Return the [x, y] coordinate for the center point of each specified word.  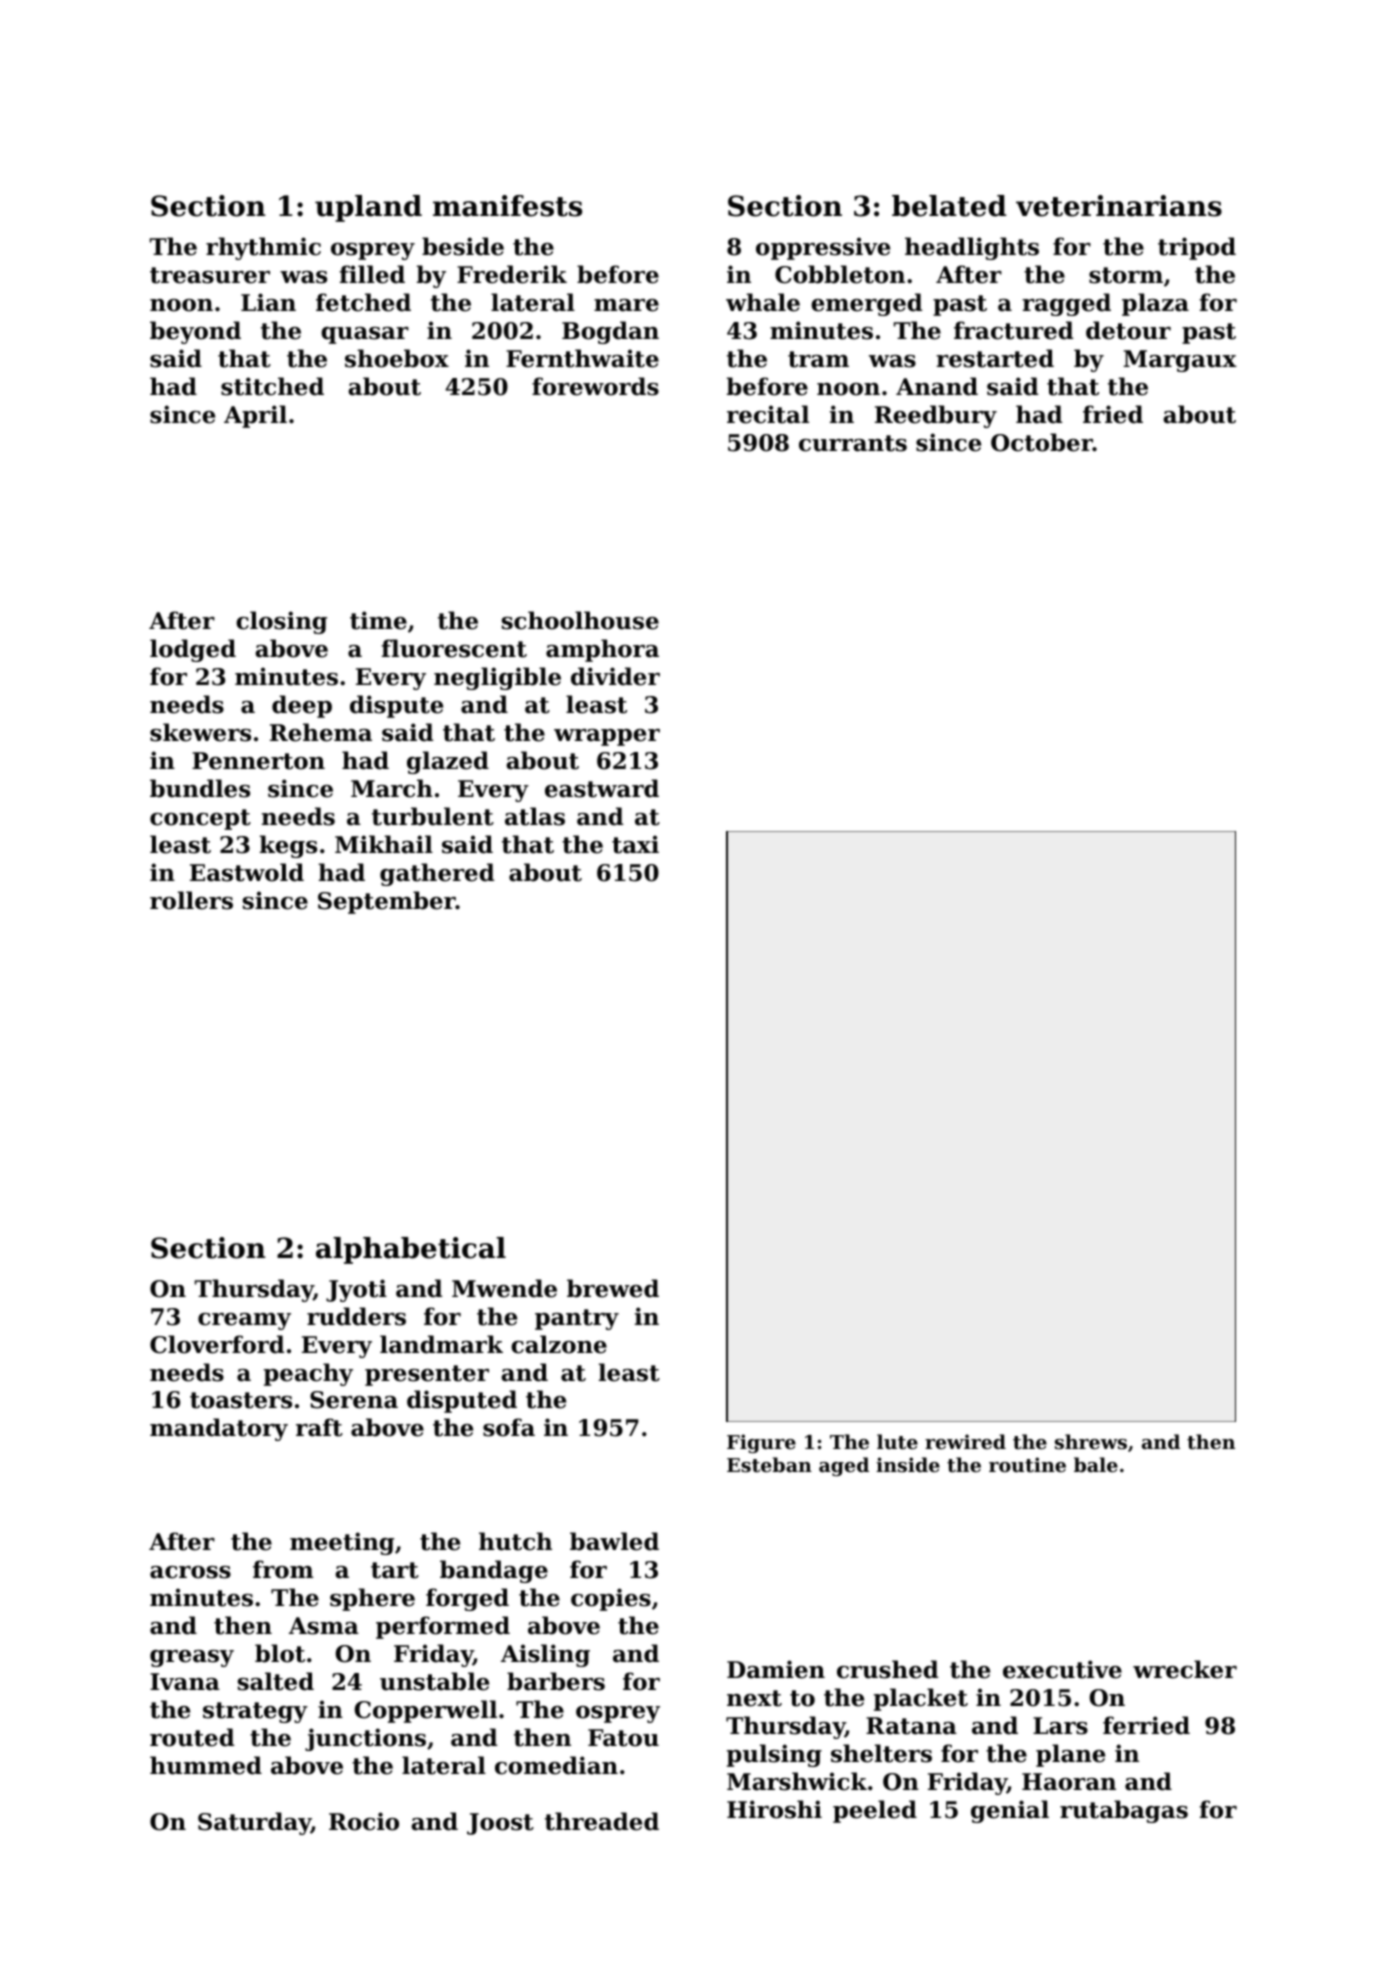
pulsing [774, 1755]
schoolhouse [580, 620]
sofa [509, 1427]
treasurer [210, 275]
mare [626, 305]
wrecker [1185, 1669]
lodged [193, 650]
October [1042, 442]
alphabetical [411, 1250]
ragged [1066, 304]
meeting [342, 1543]
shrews [1091, 1441]
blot [280, 1653]
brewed [613, 1288]
